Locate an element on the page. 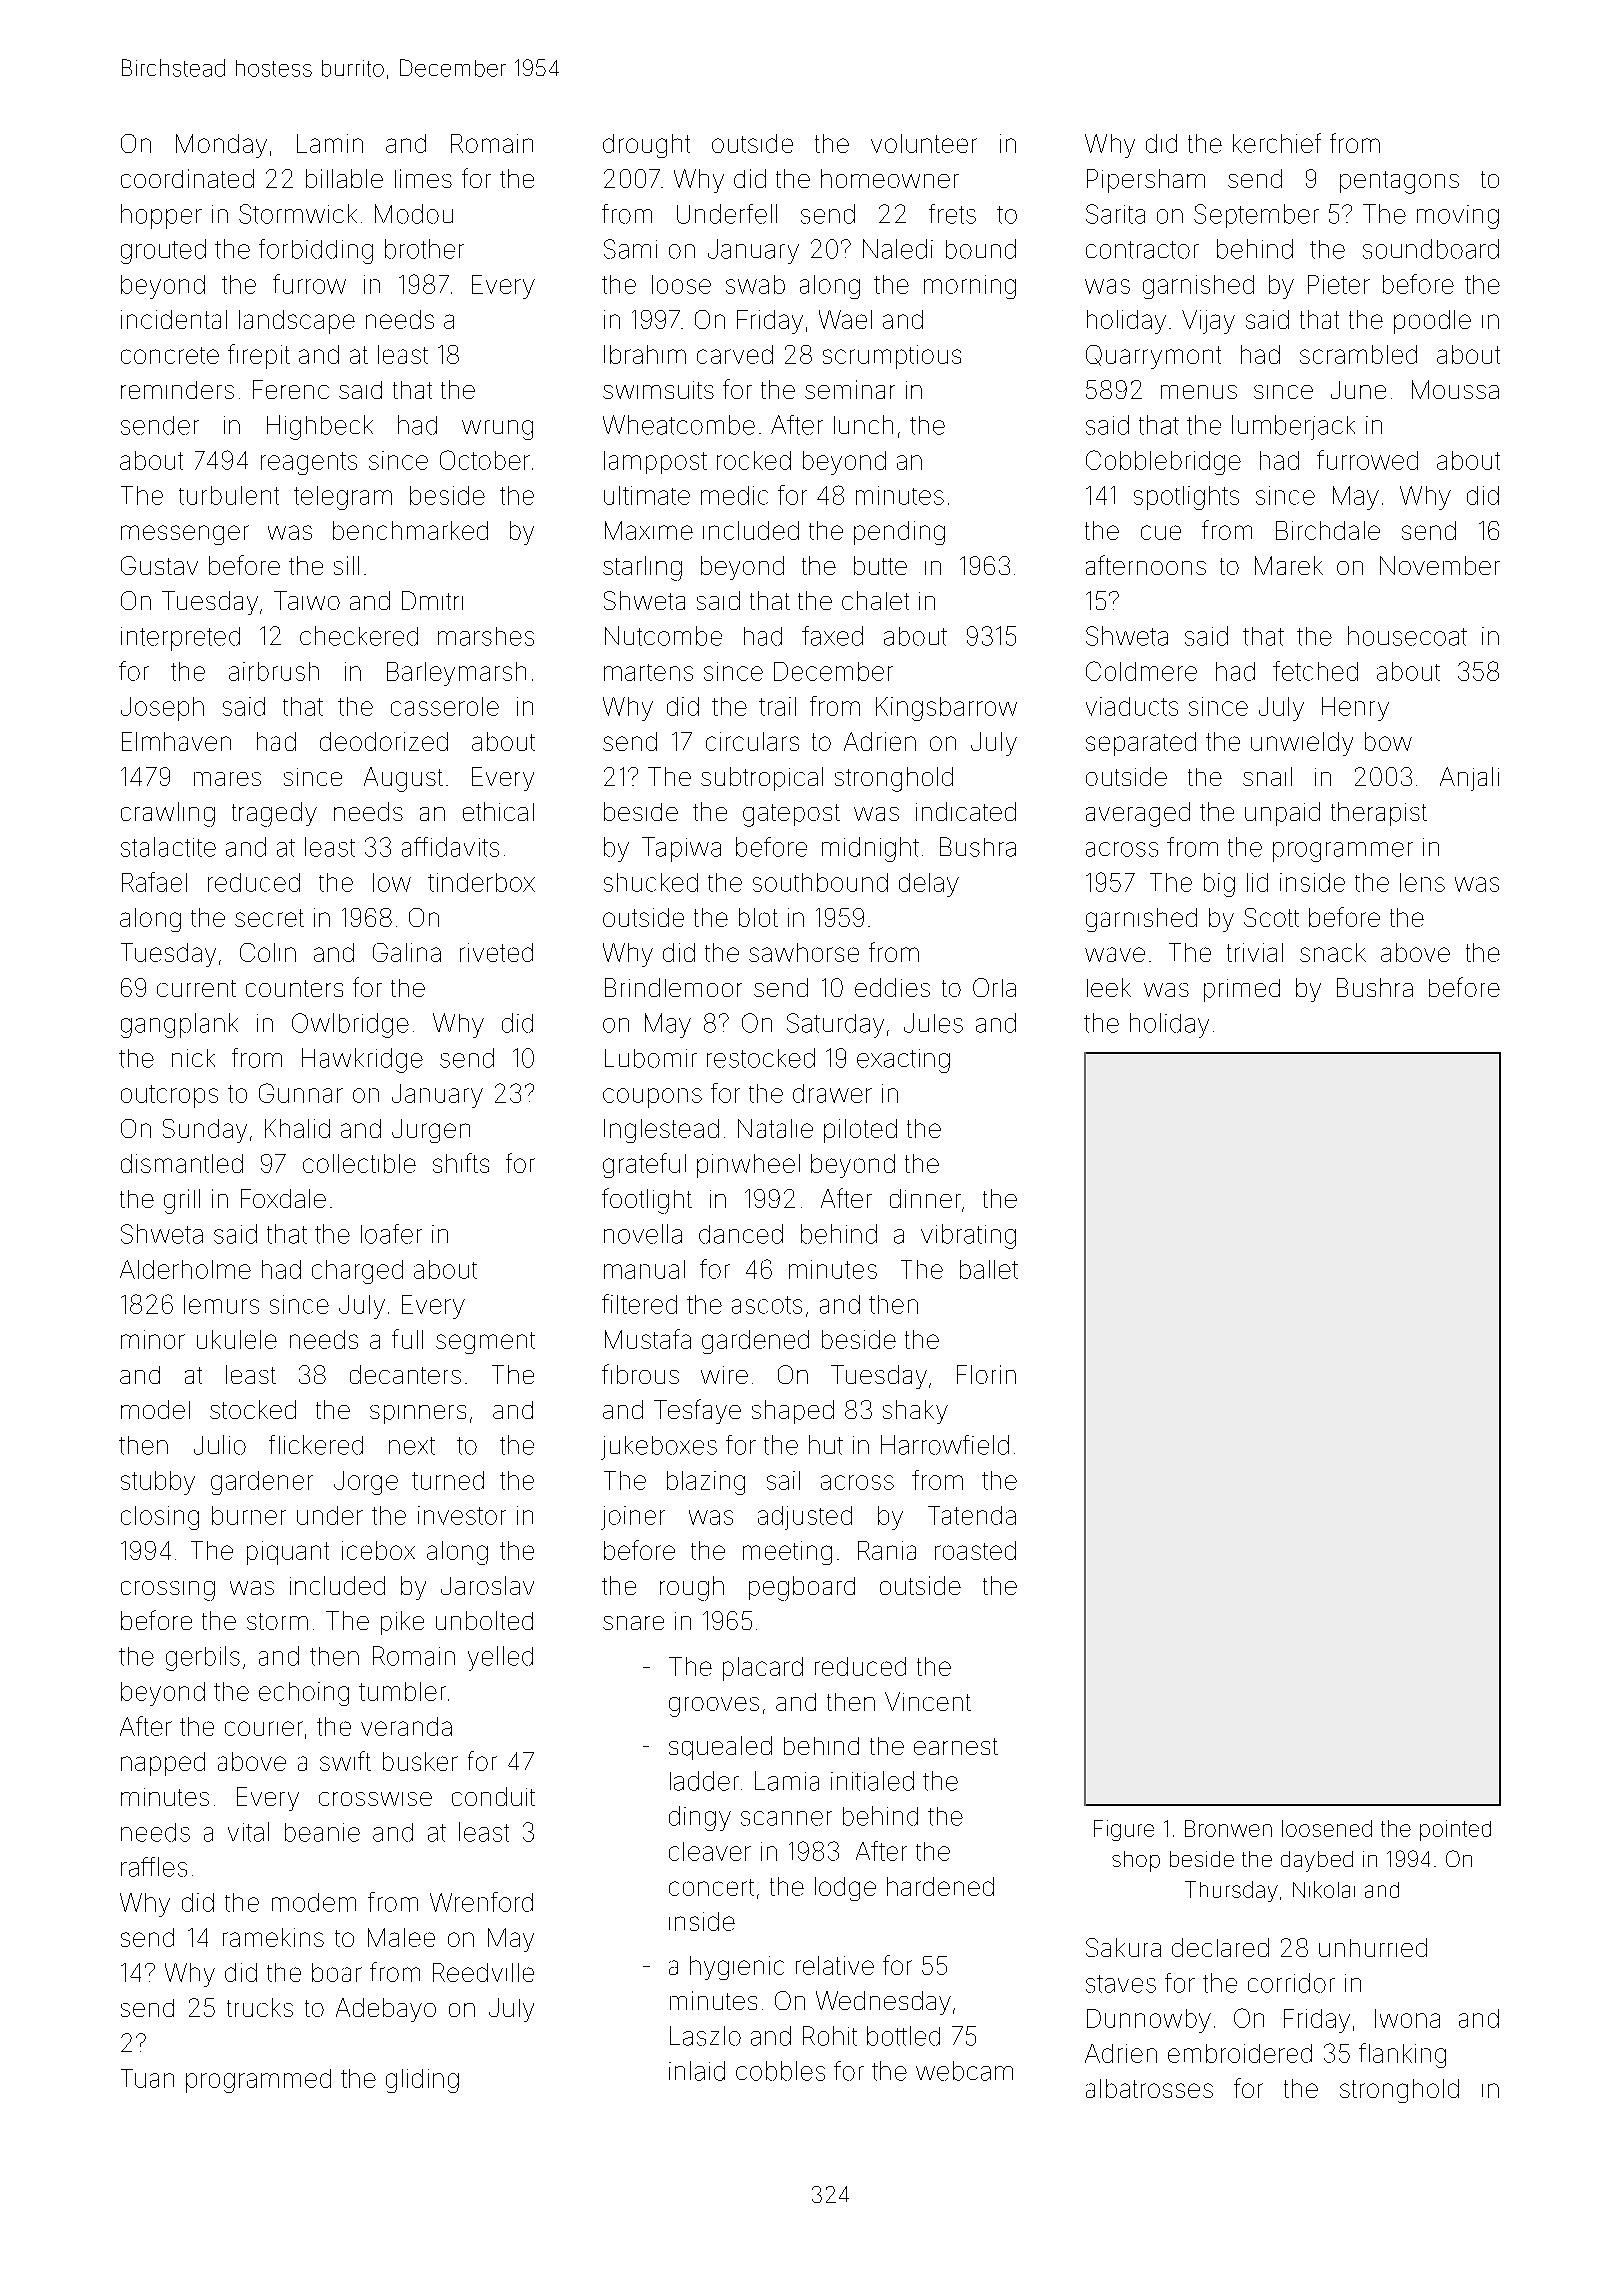 The width and height of the page is (1620, 2292). programmed is located at coordinates (258, 2081).
